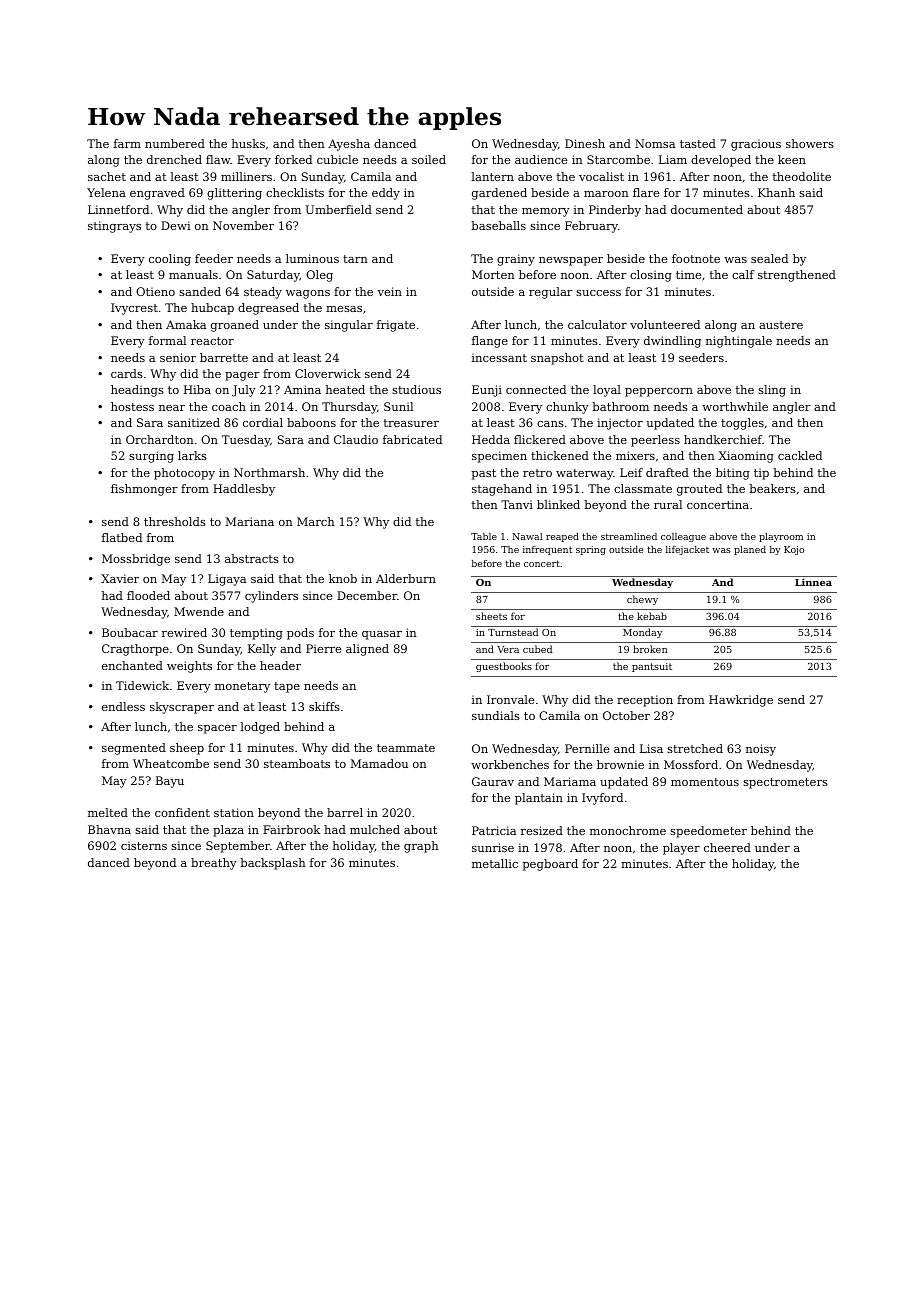  What do you see at coordinates (412, 439) in the document?
I see `fabricated` at bounding box center [412, 439].
